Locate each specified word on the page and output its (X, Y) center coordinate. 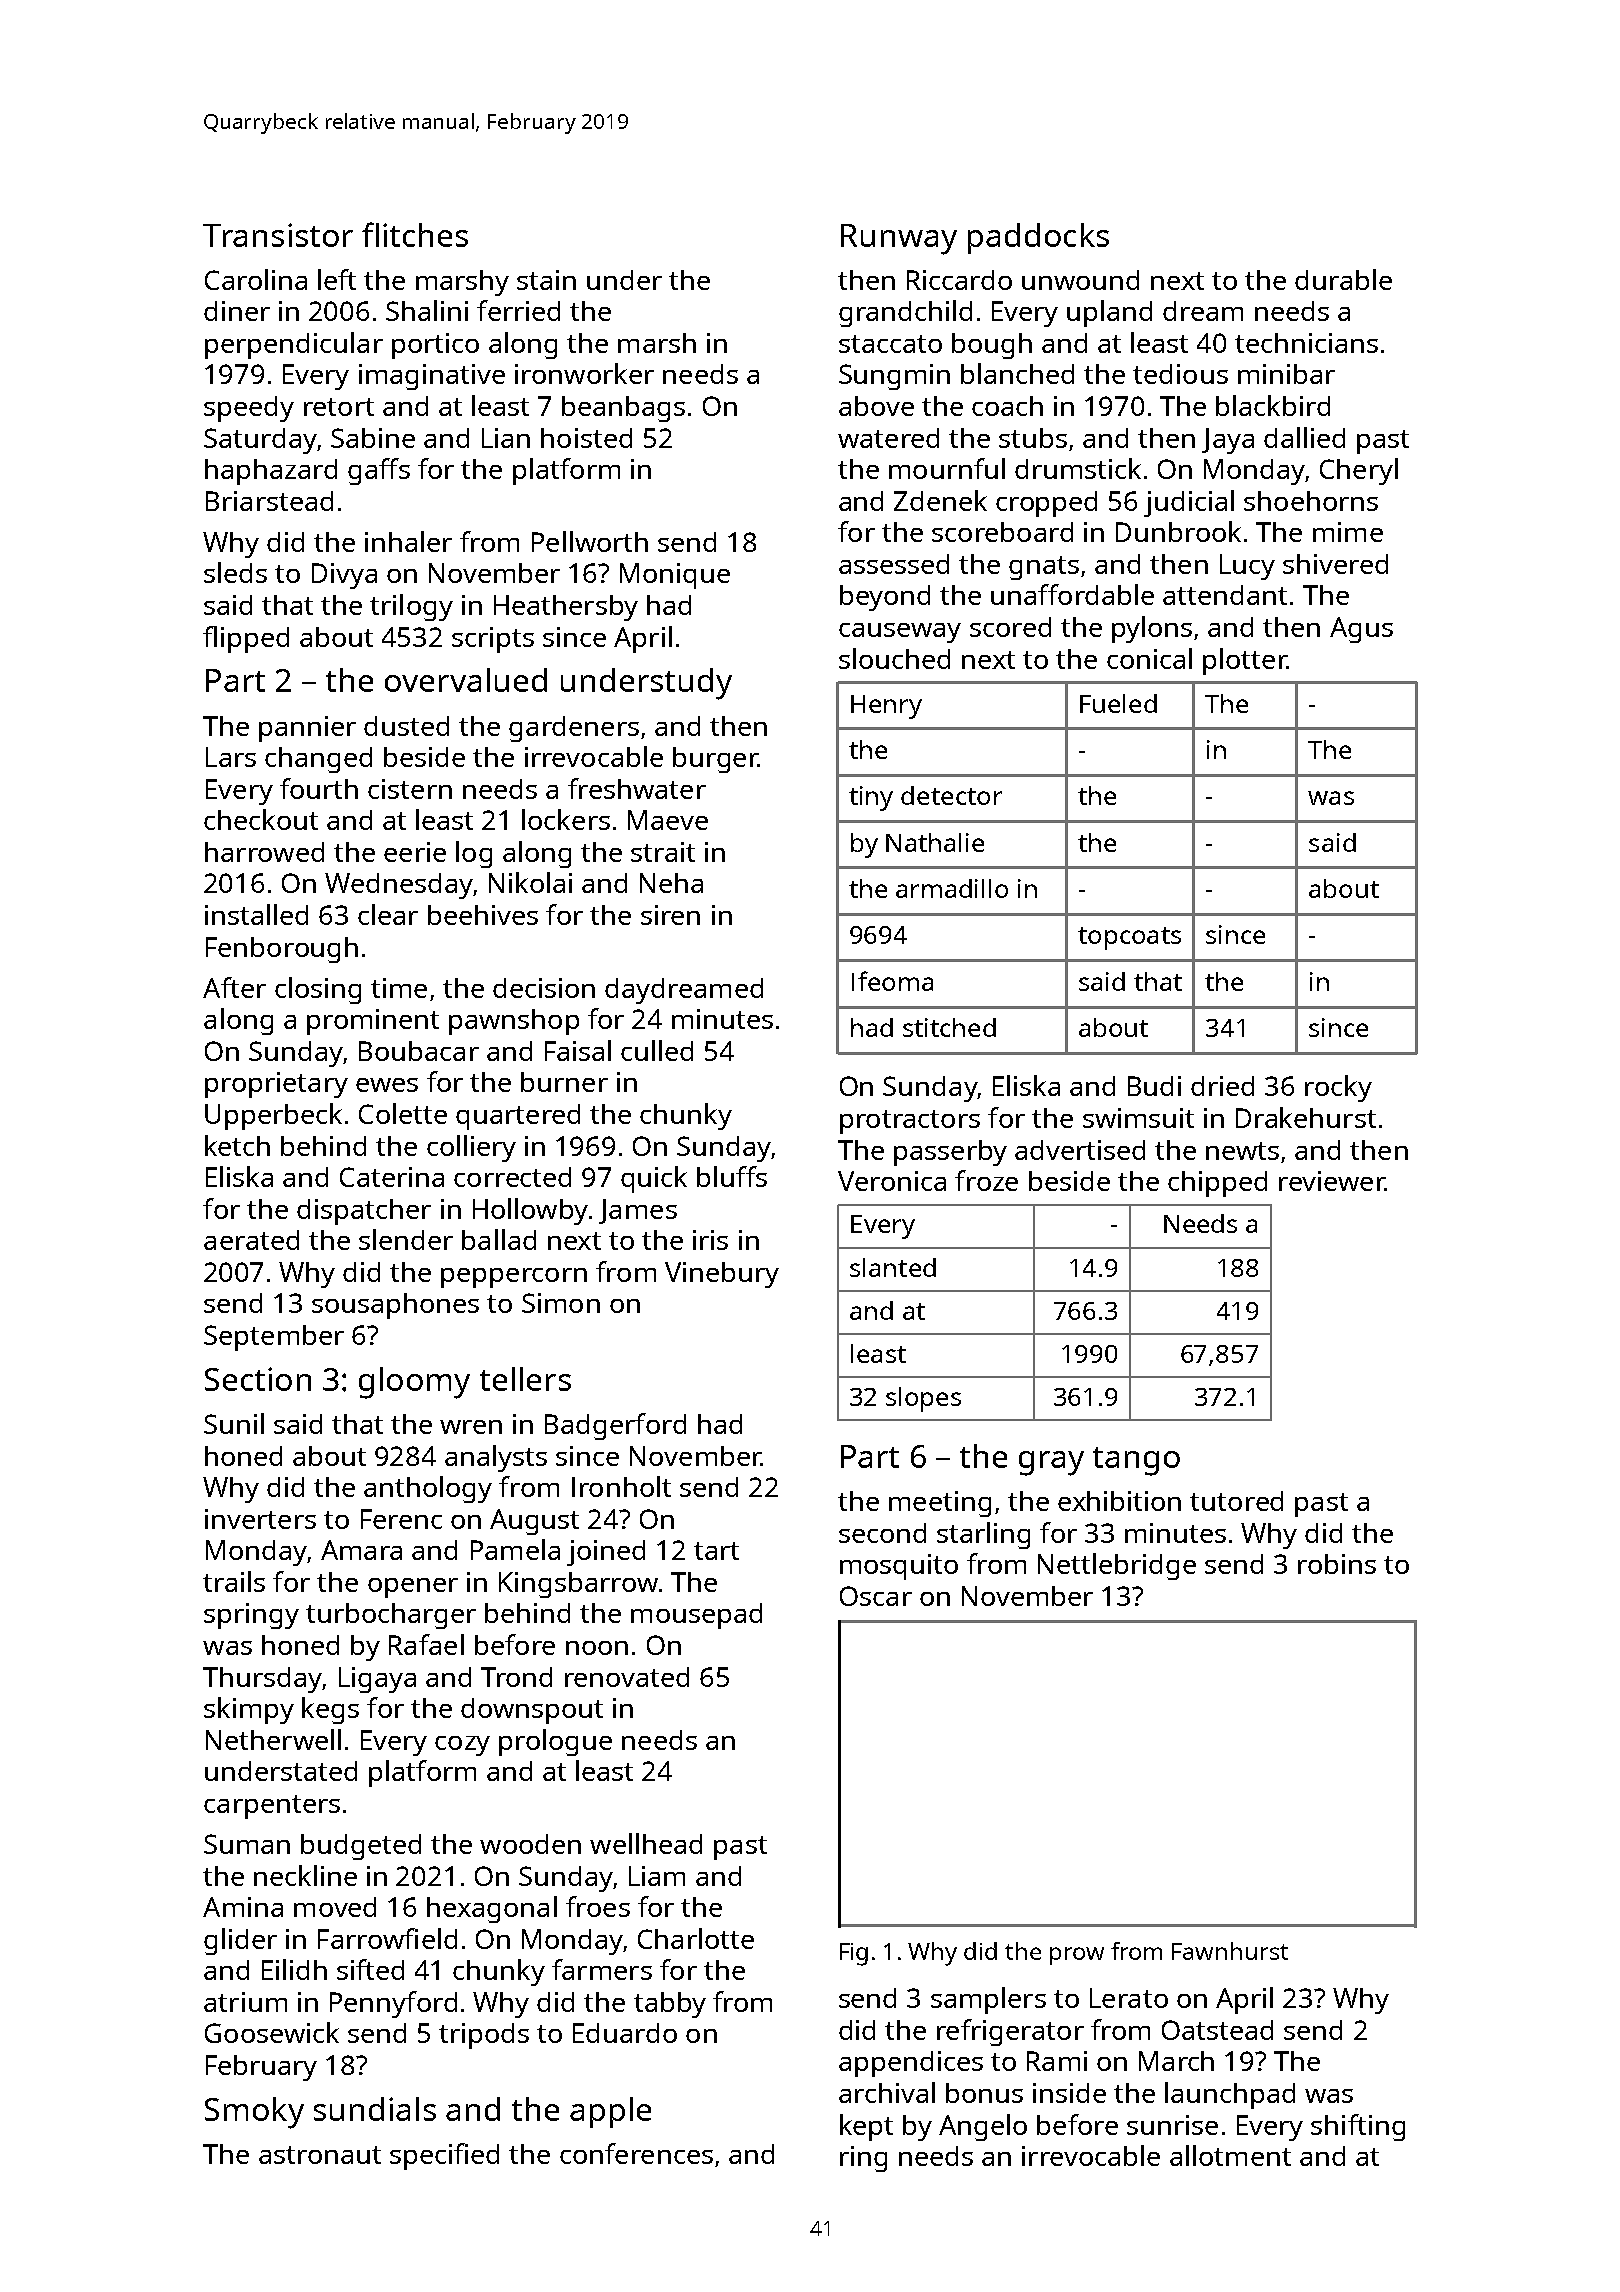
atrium (245, 2002)
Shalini (427, 310)
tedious (1180, 374)
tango (1136, 1461)
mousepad (696, 1616)
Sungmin (894, 377)
